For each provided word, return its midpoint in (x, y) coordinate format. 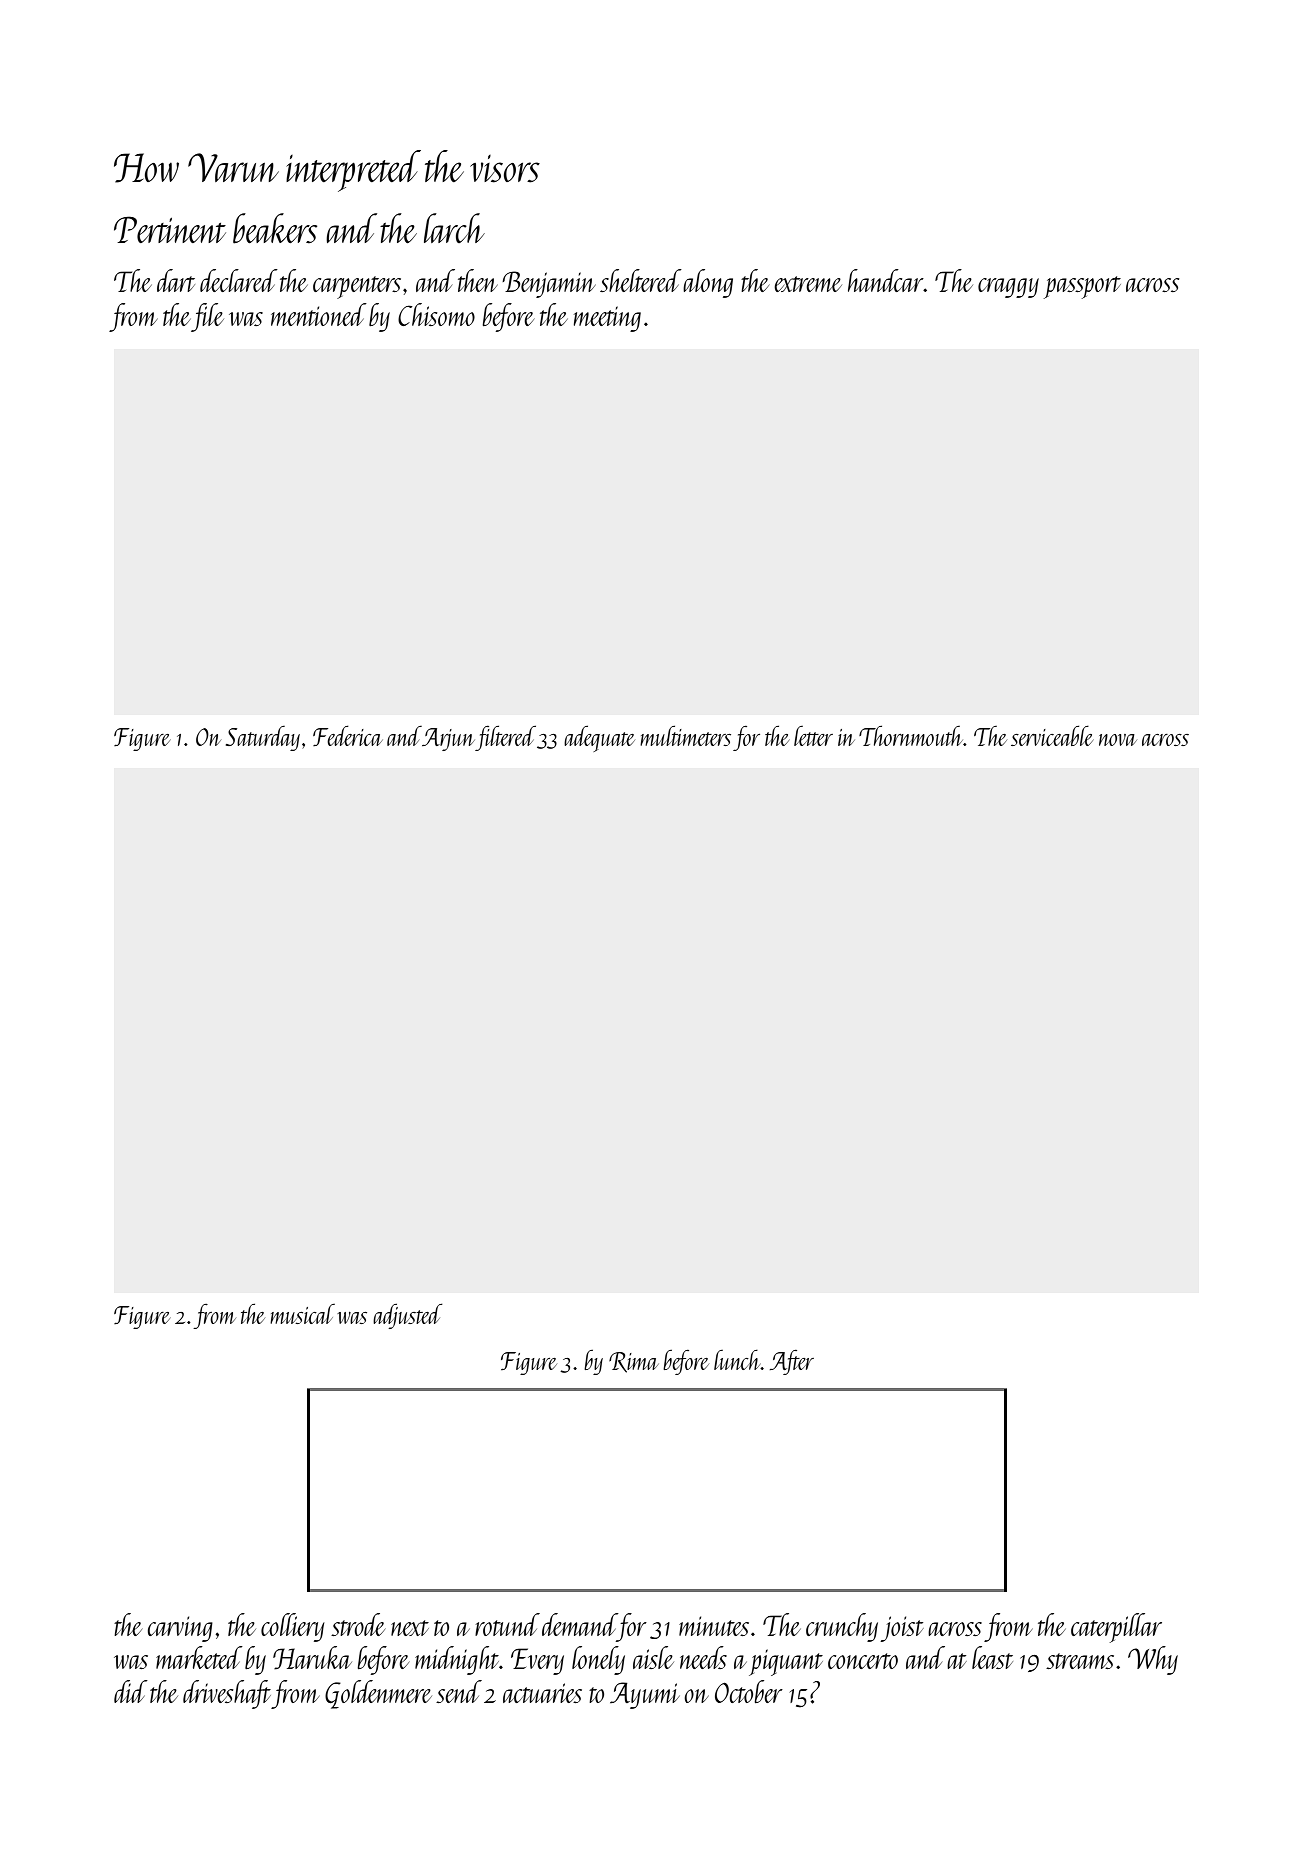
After (792, 1362)
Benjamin (549, 284)
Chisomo (436, 314)
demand (579, 1624)
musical (302, 1314)
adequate (599, 739)
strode (358, 1624)
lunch (737, 1360)
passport (1082, 287)
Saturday (263, 738)
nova (1118, 740)
